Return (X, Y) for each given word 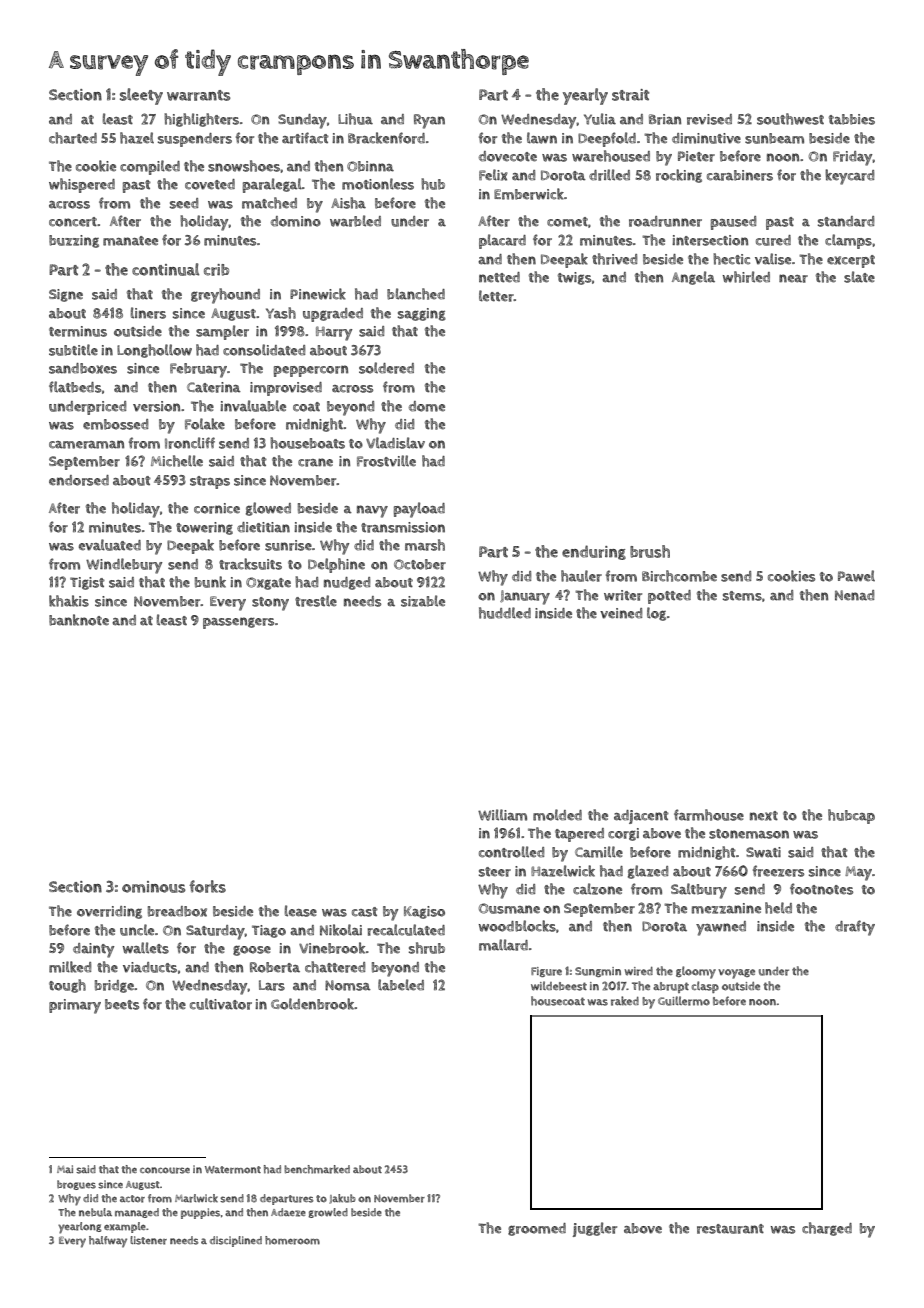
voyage (736, 974)
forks (207, 886)
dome (427, 406)
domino (296, 221)
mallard (503, 945)
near (793, 278)
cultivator (221, 1004)
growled (328, 1213)
